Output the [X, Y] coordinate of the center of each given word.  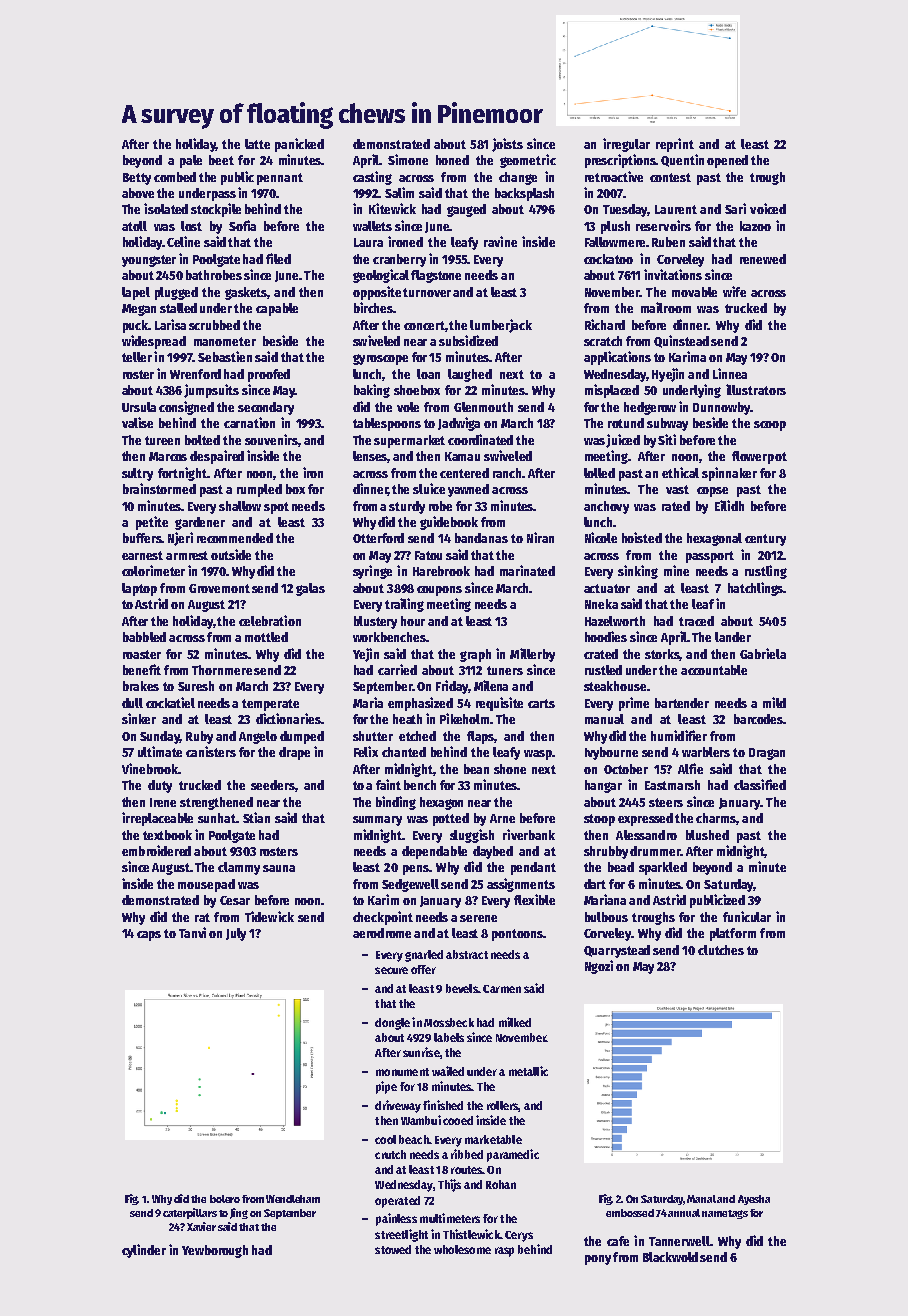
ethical [680, 472]
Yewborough [215, 1251]
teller [137, 357]
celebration [270, 620]
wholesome [462, 1249]
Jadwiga [459, 424]
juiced [623, 441]
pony [598, 1260]
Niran [540, 537]
